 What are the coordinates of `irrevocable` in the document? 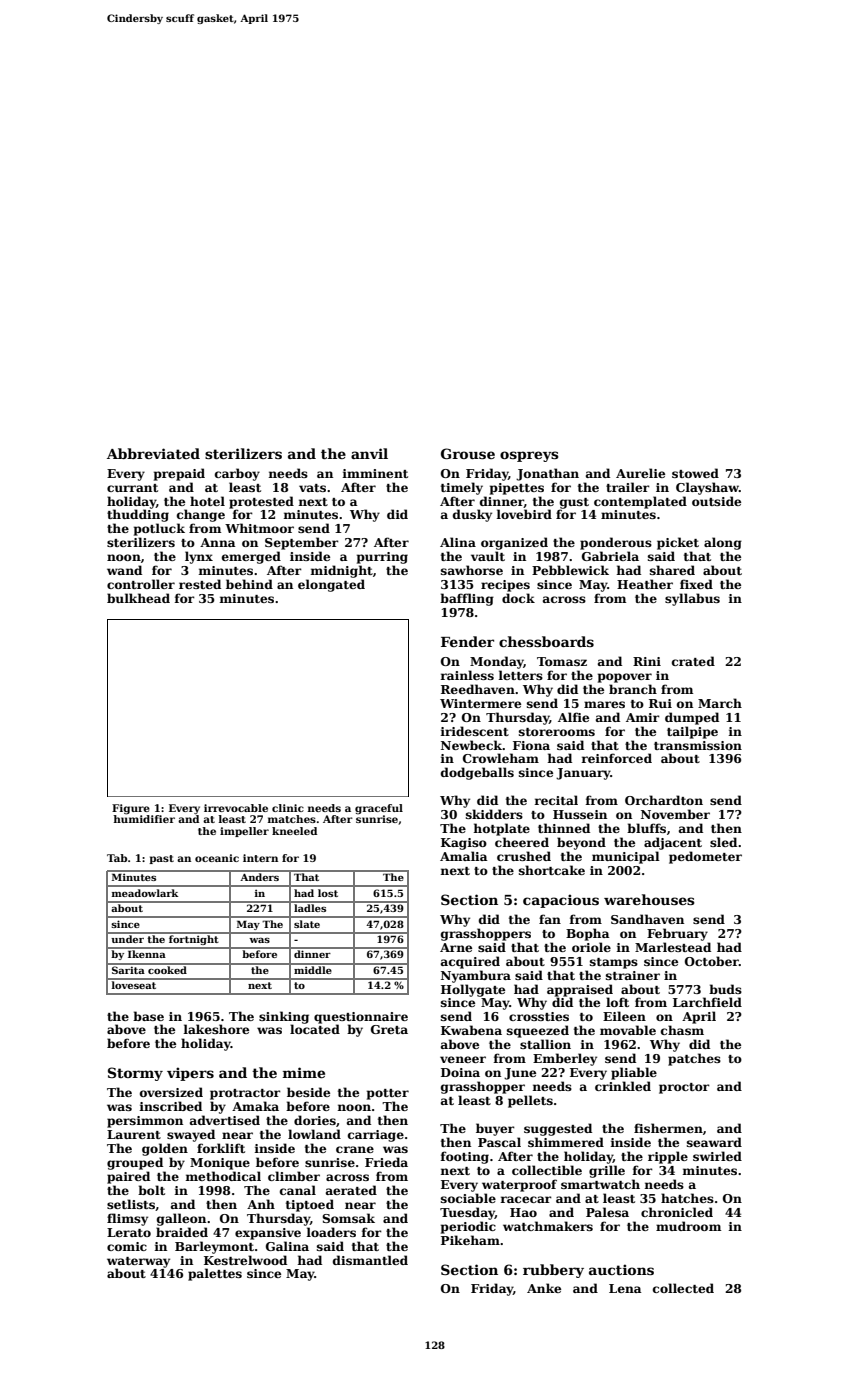 It's located at (236, 808).
